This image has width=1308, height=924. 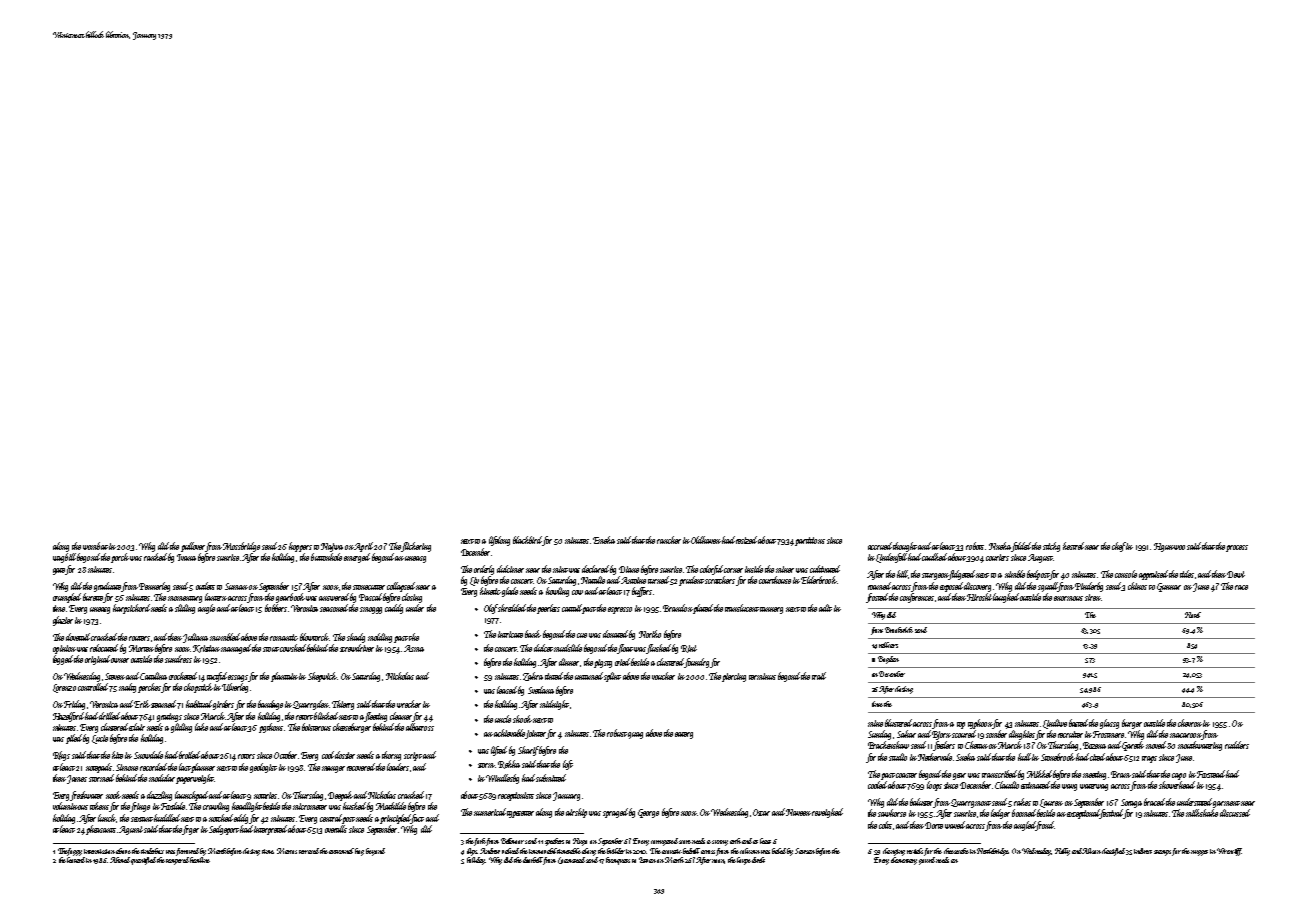 I want to click on leotard, so click(x=76, y=860).
